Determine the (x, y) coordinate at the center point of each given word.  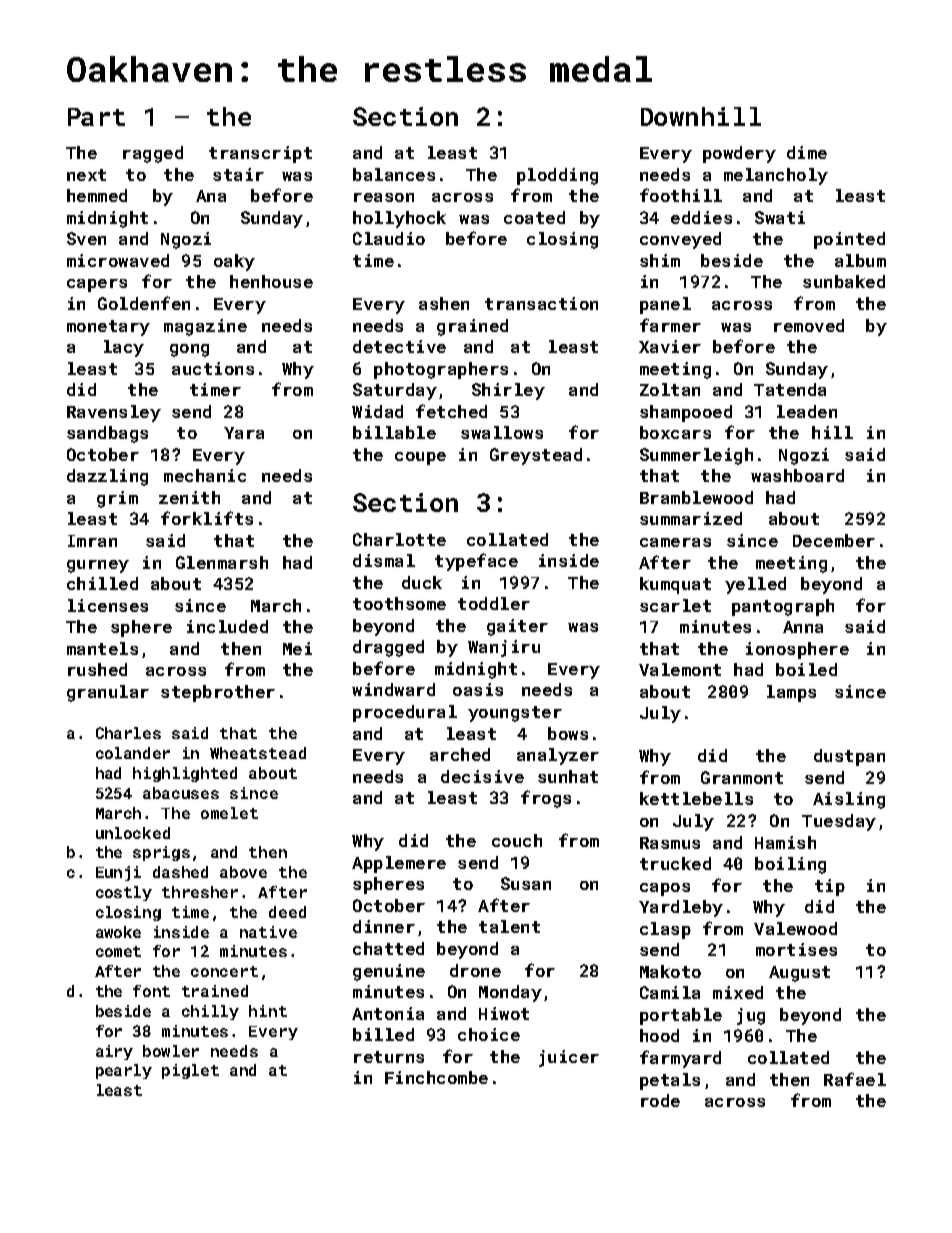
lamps (791, 693)
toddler (494, 603)
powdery (739, 154)
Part (96, 117)
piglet (190, 1071)
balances (394, 174)
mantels (102, 648)
